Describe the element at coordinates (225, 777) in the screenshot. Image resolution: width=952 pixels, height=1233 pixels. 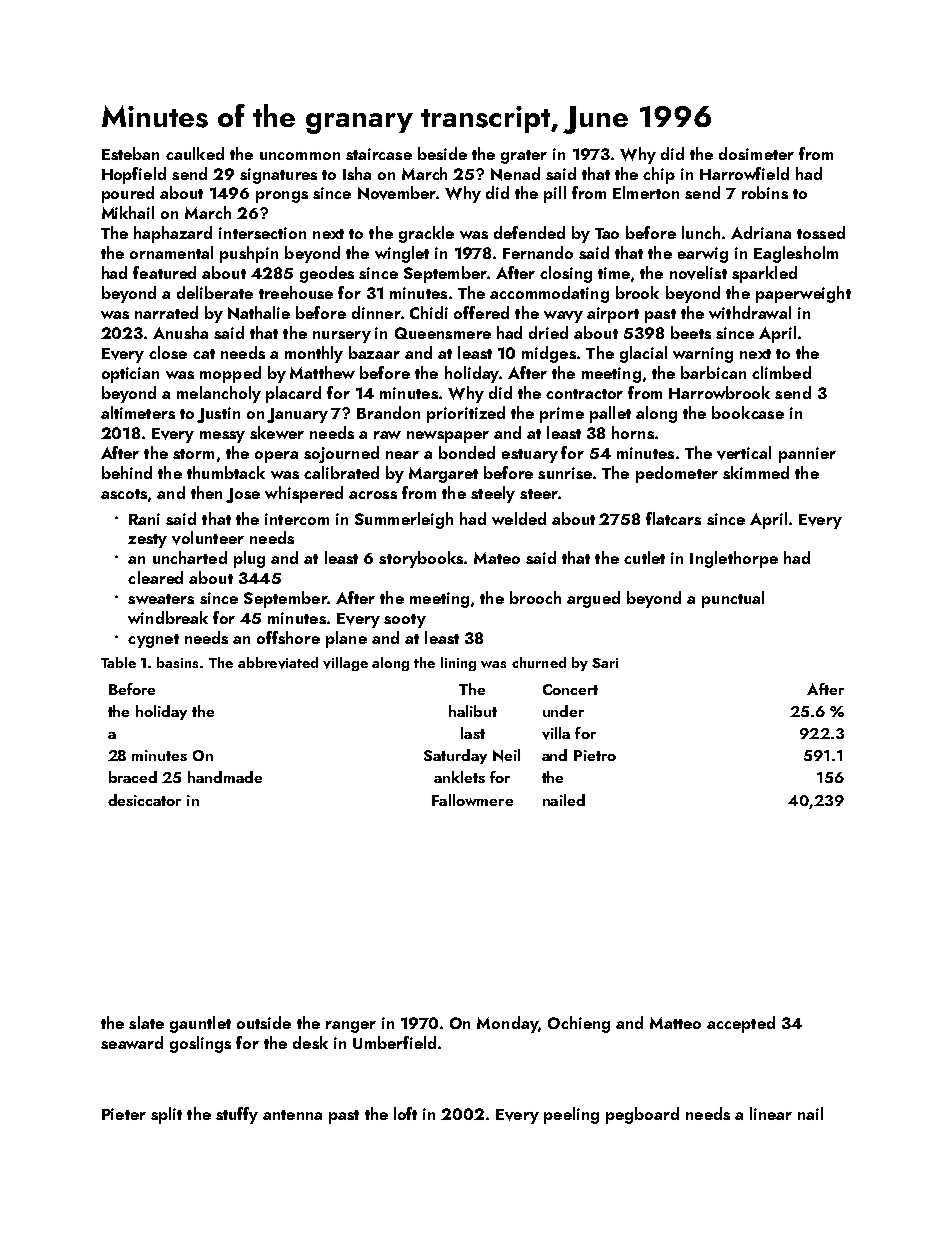
I see `handmade` at that location.
